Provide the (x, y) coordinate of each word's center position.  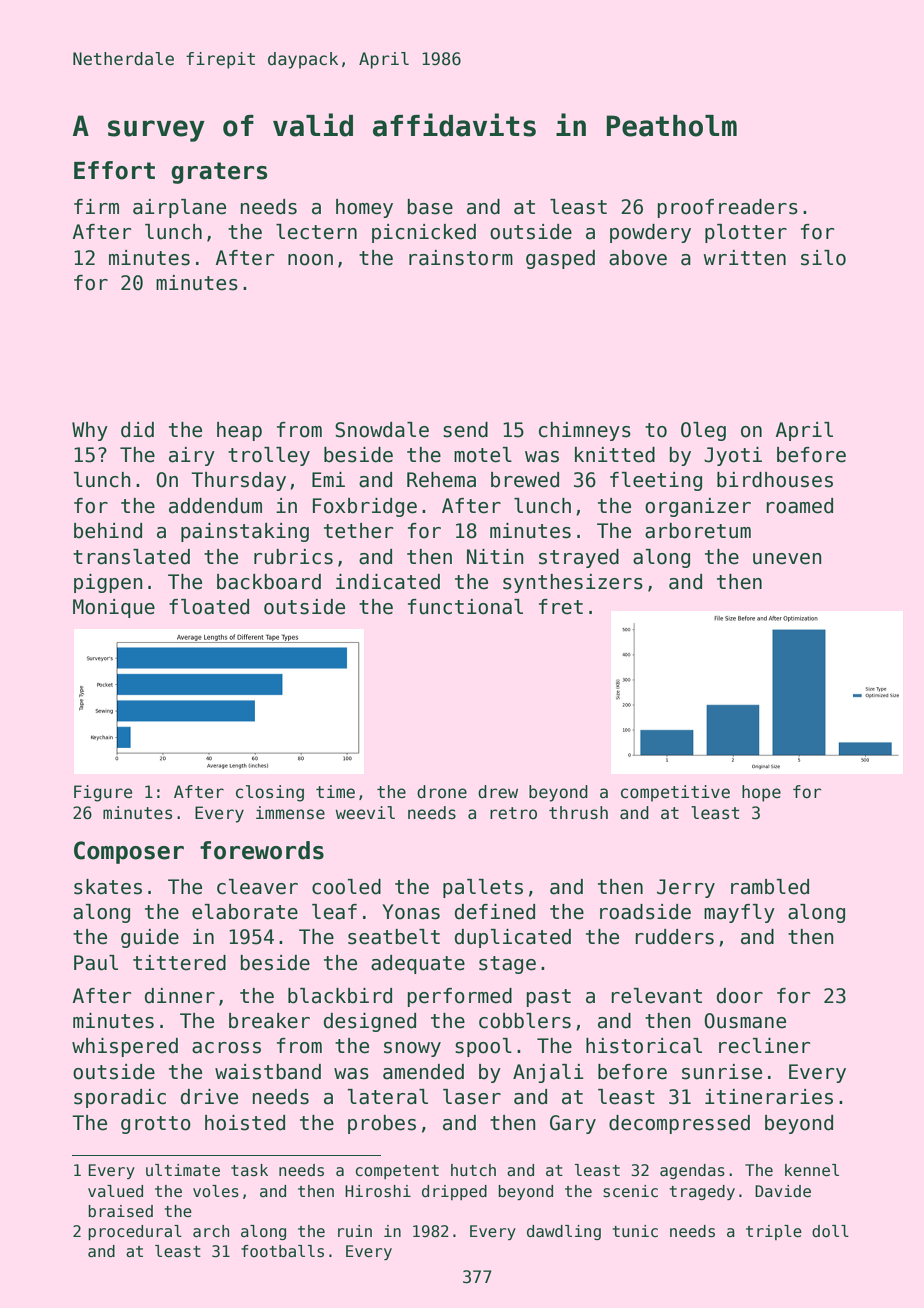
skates (108, 887)
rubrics (293, 557)
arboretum (698, 531)
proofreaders (727, 208)
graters (219, 173)
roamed (799, 506)
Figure (103, 793)
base (430, 207)
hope (761, 793)
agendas (692, 1171)
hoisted (245, 1123)
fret (561, 607)
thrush (578, 813)
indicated (388, 582)
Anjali (548, 1073)
